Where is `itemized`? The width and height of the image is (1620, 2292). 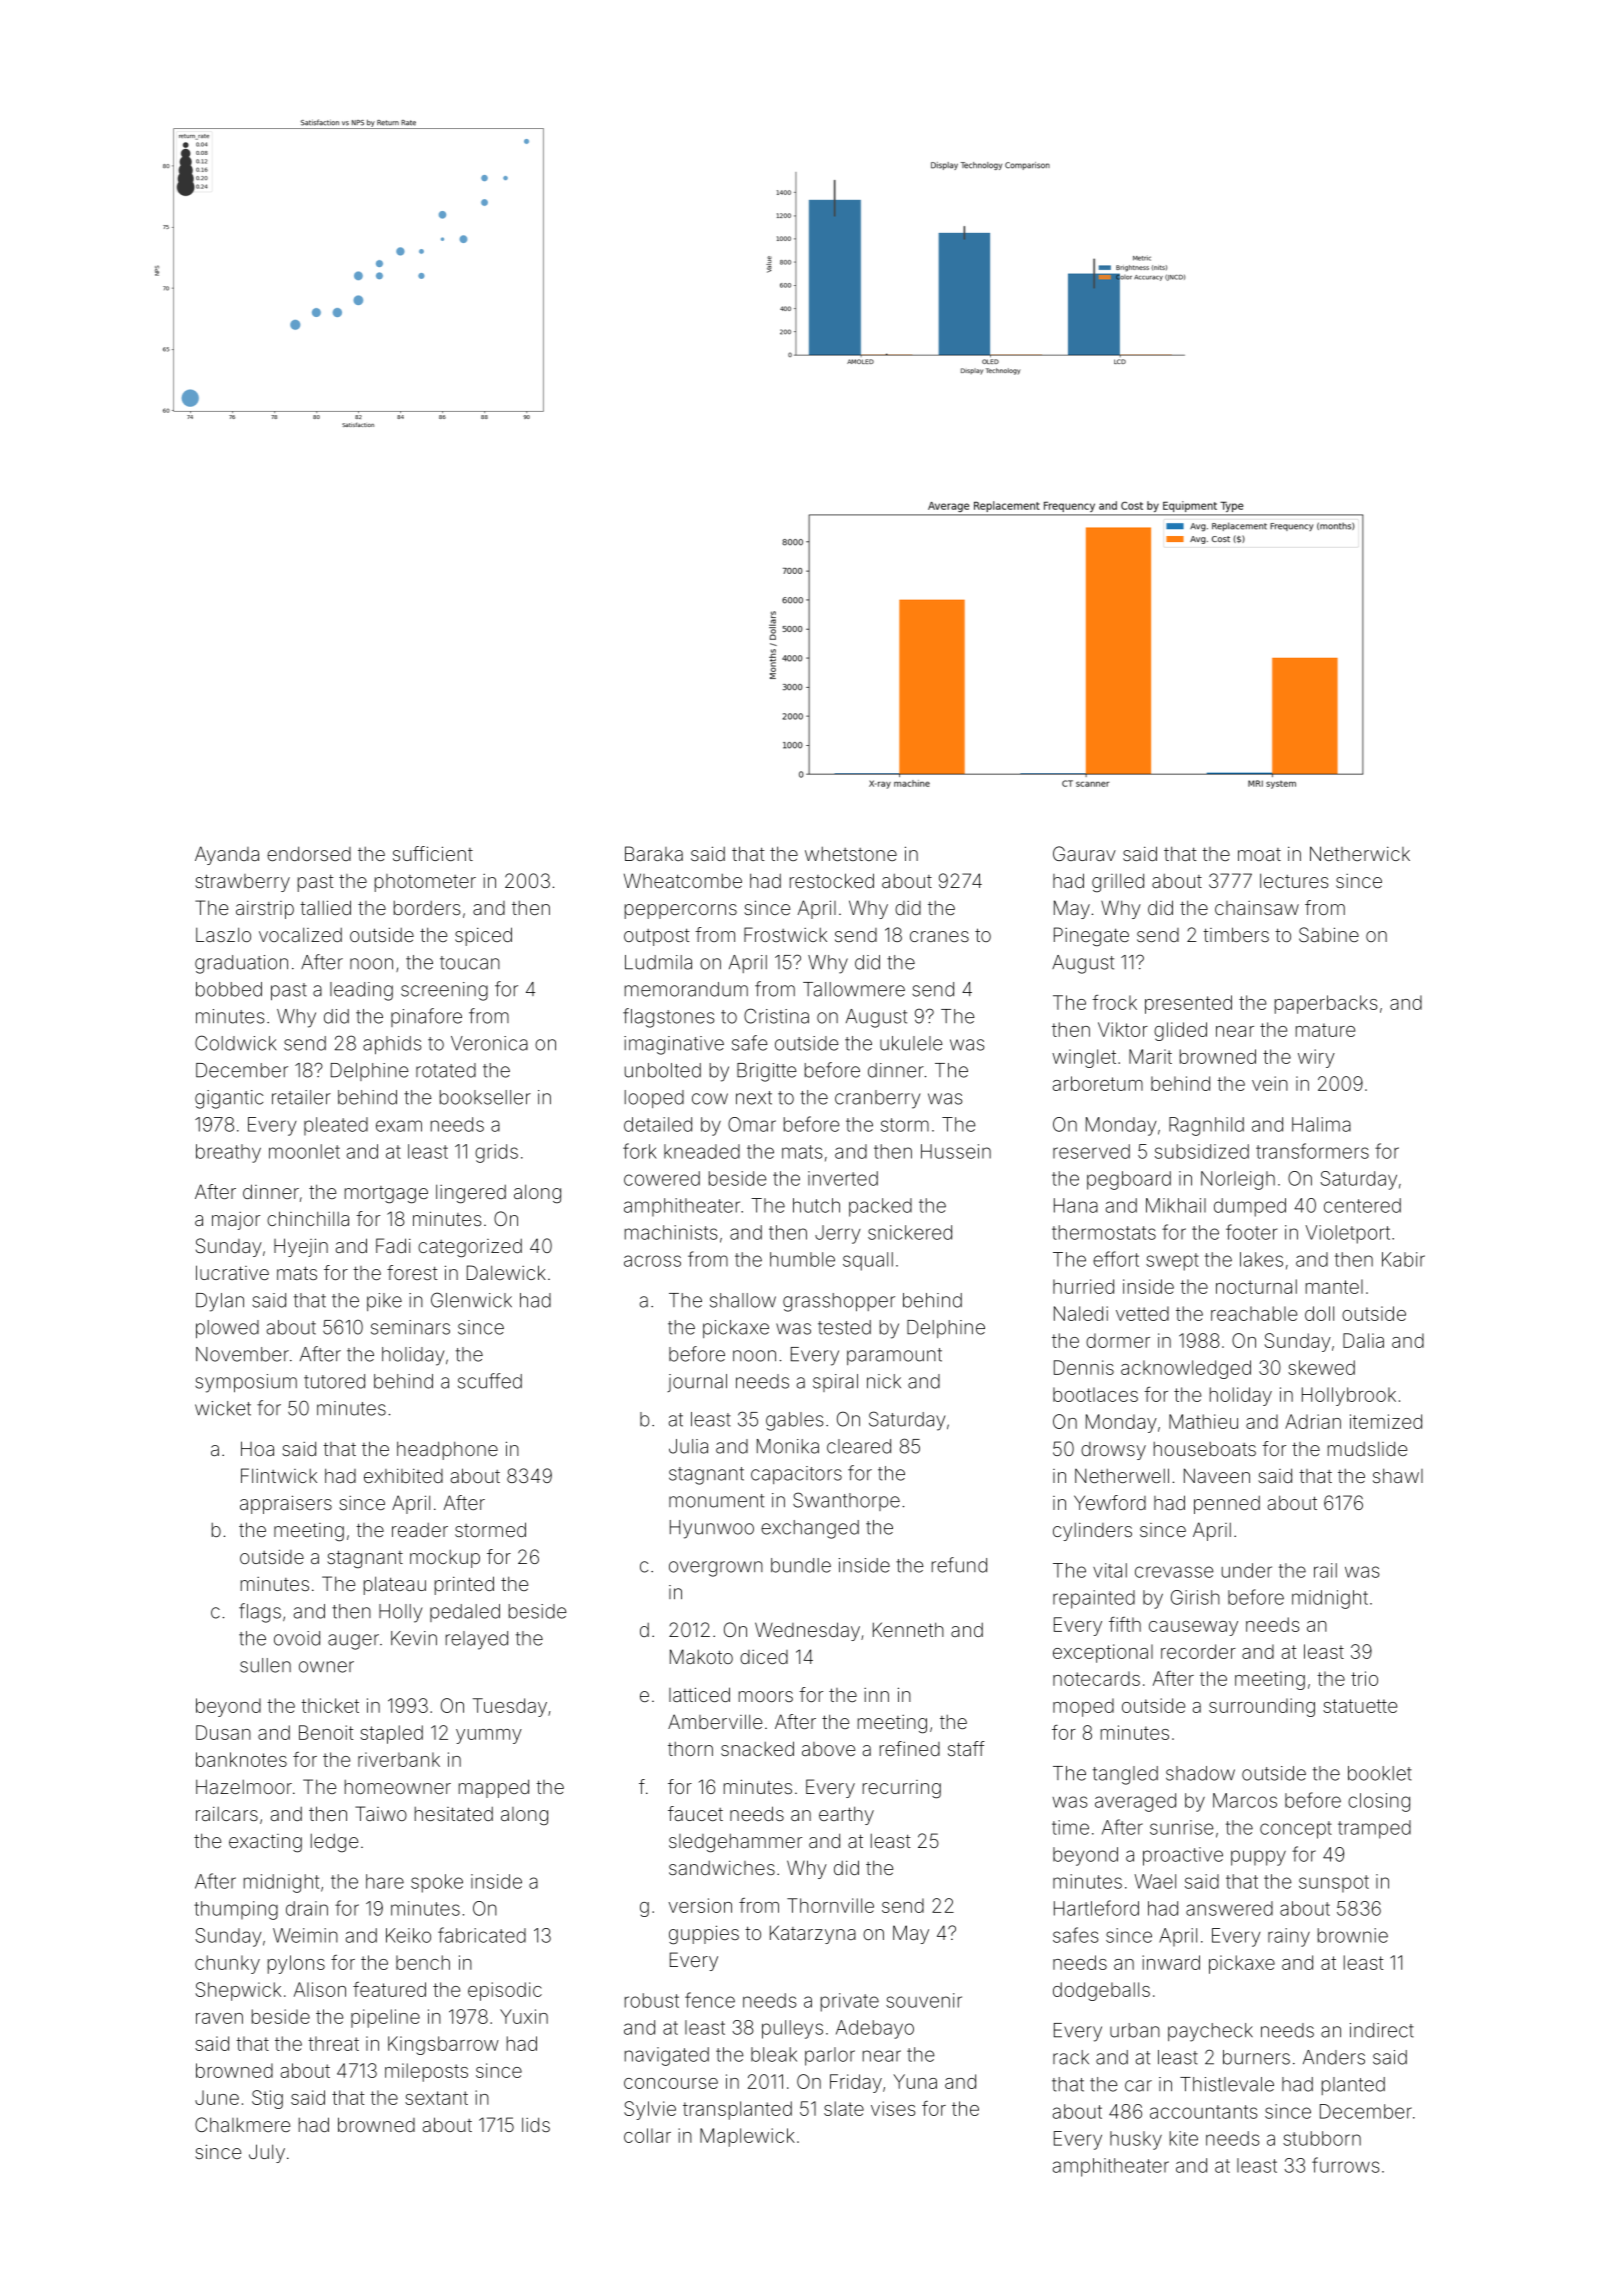
itemized is located at coordinates (1386, 1421).
